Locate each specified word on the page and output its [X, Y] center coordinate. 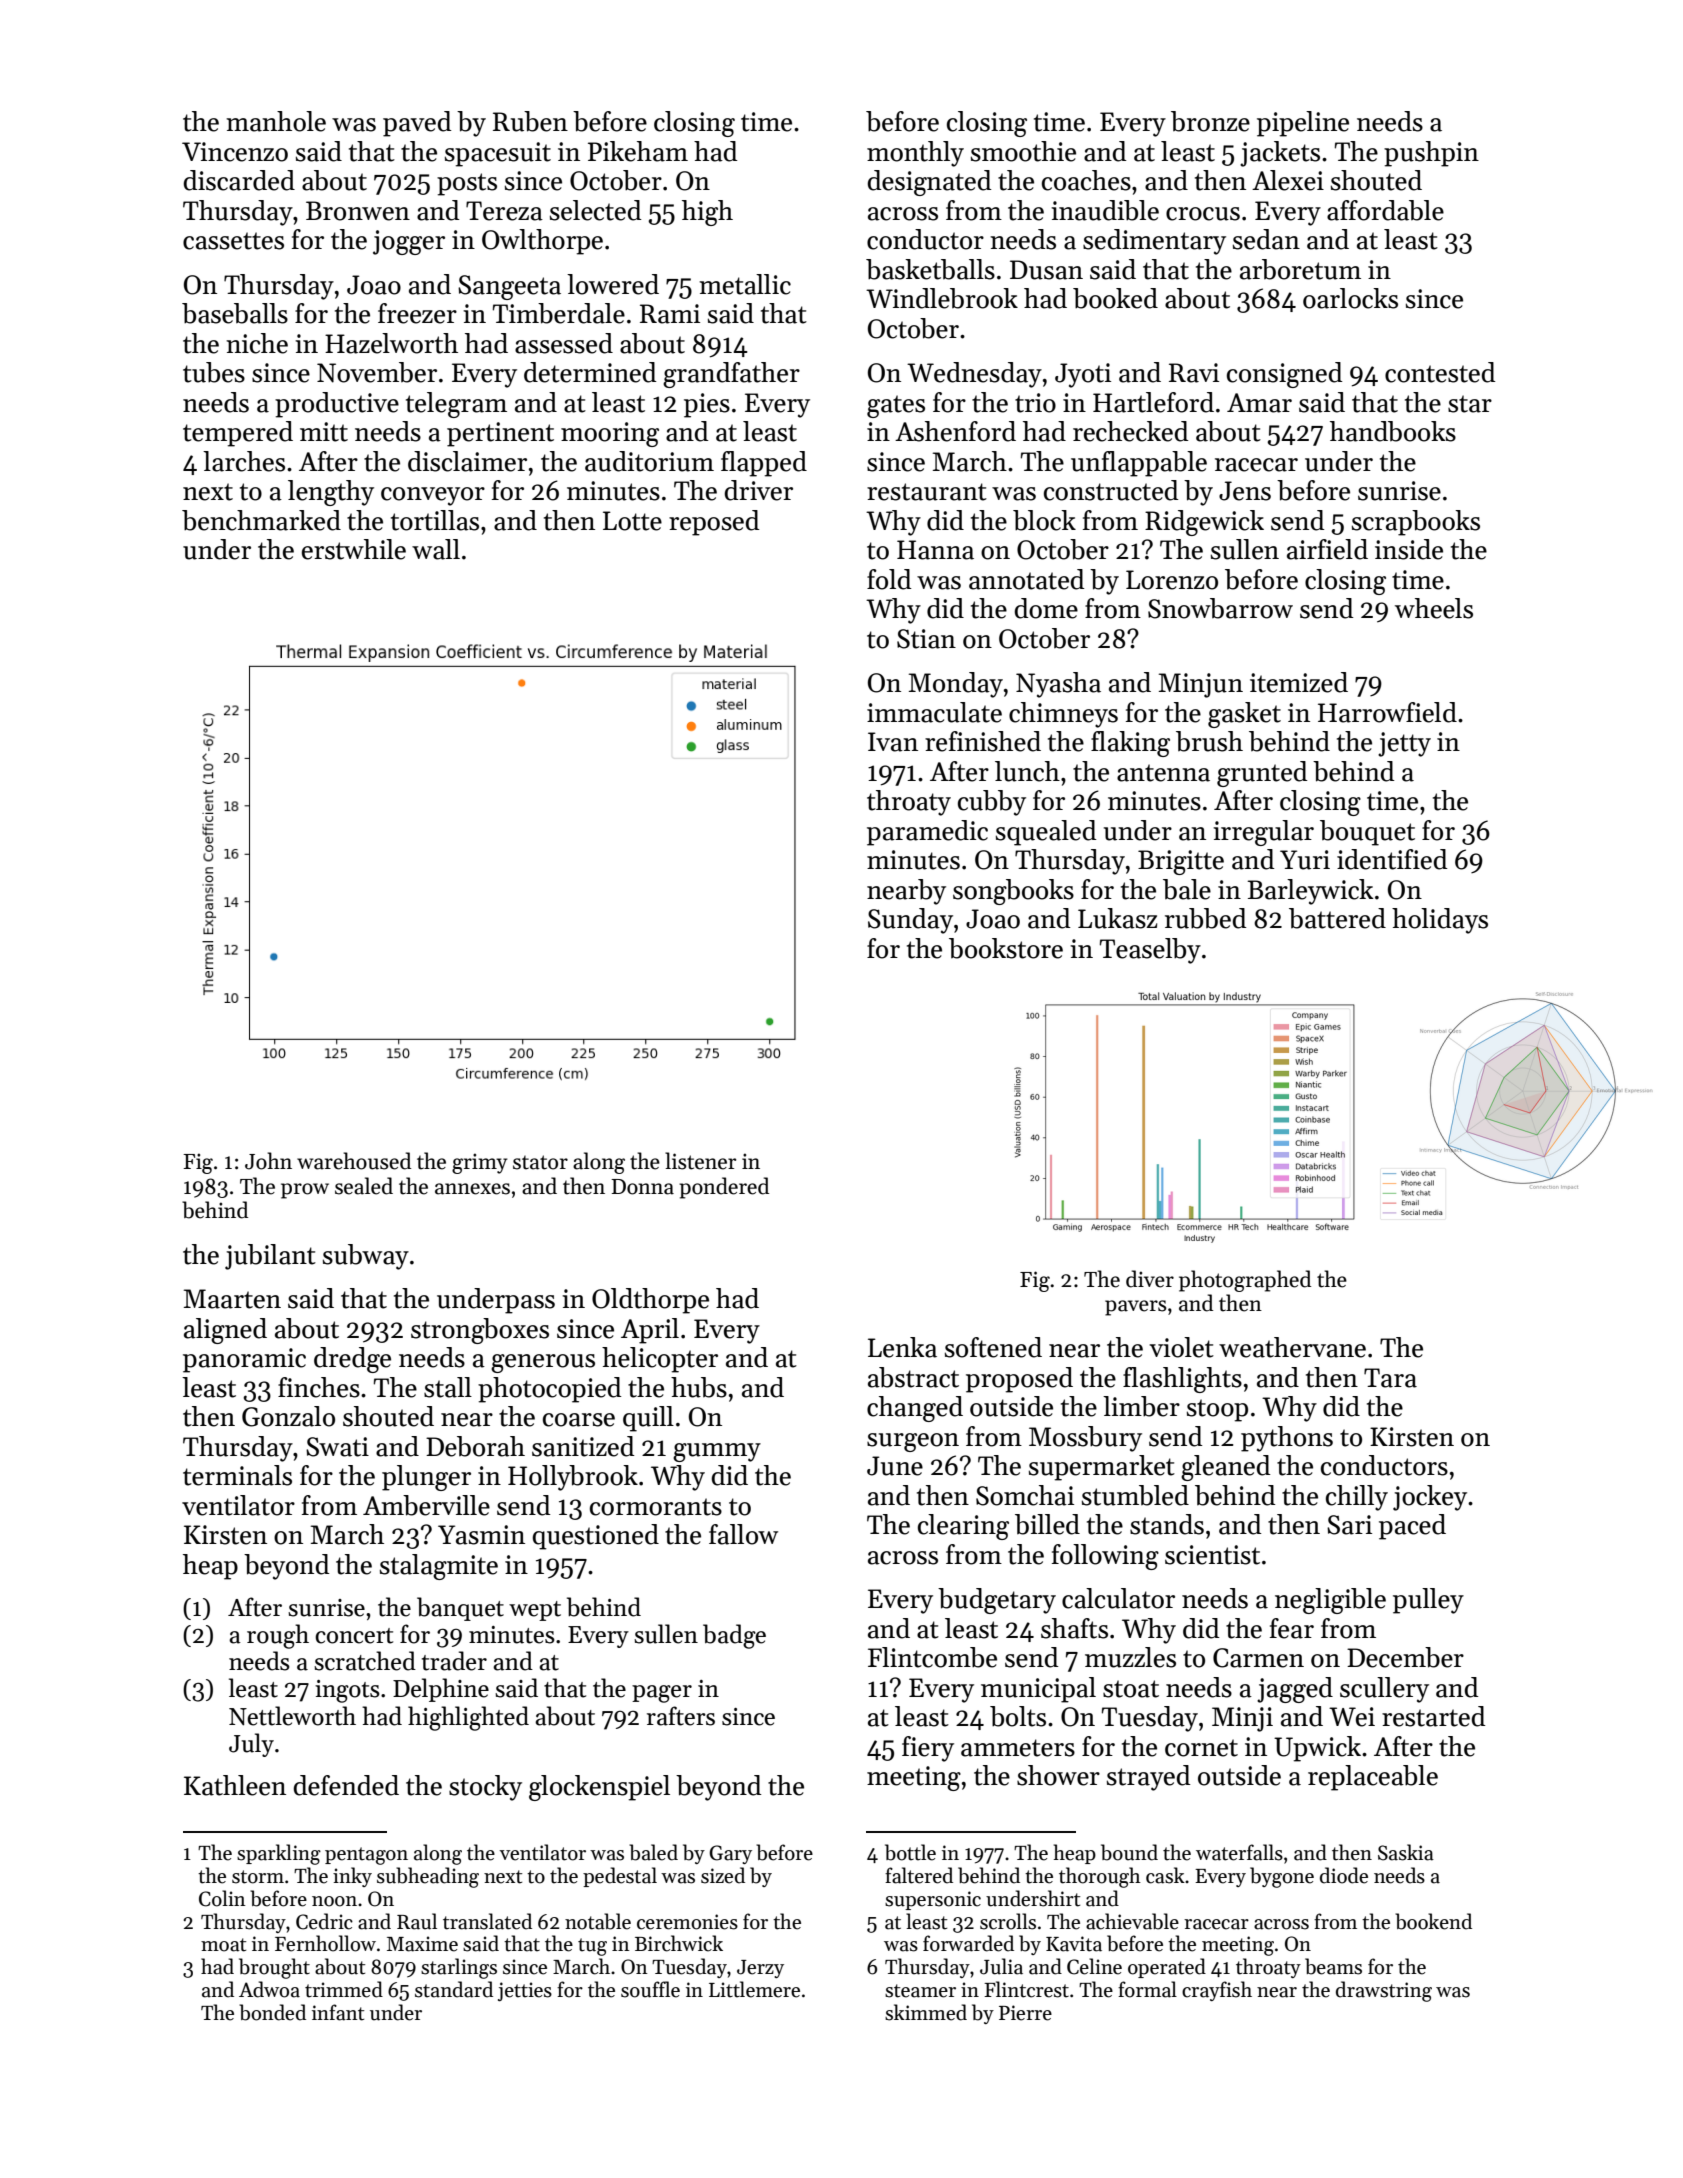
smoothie [1023, 151]
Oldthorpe [650, 1301]
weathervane [1292, 1347]
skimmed [926, 2012]
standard [454, 1989]
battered [1337, 918]
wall [436, 549]
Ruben [530, 121]
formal [1147, 1989]
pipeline [1303, 124]
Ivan [893, 742]
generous [543, 1363]
